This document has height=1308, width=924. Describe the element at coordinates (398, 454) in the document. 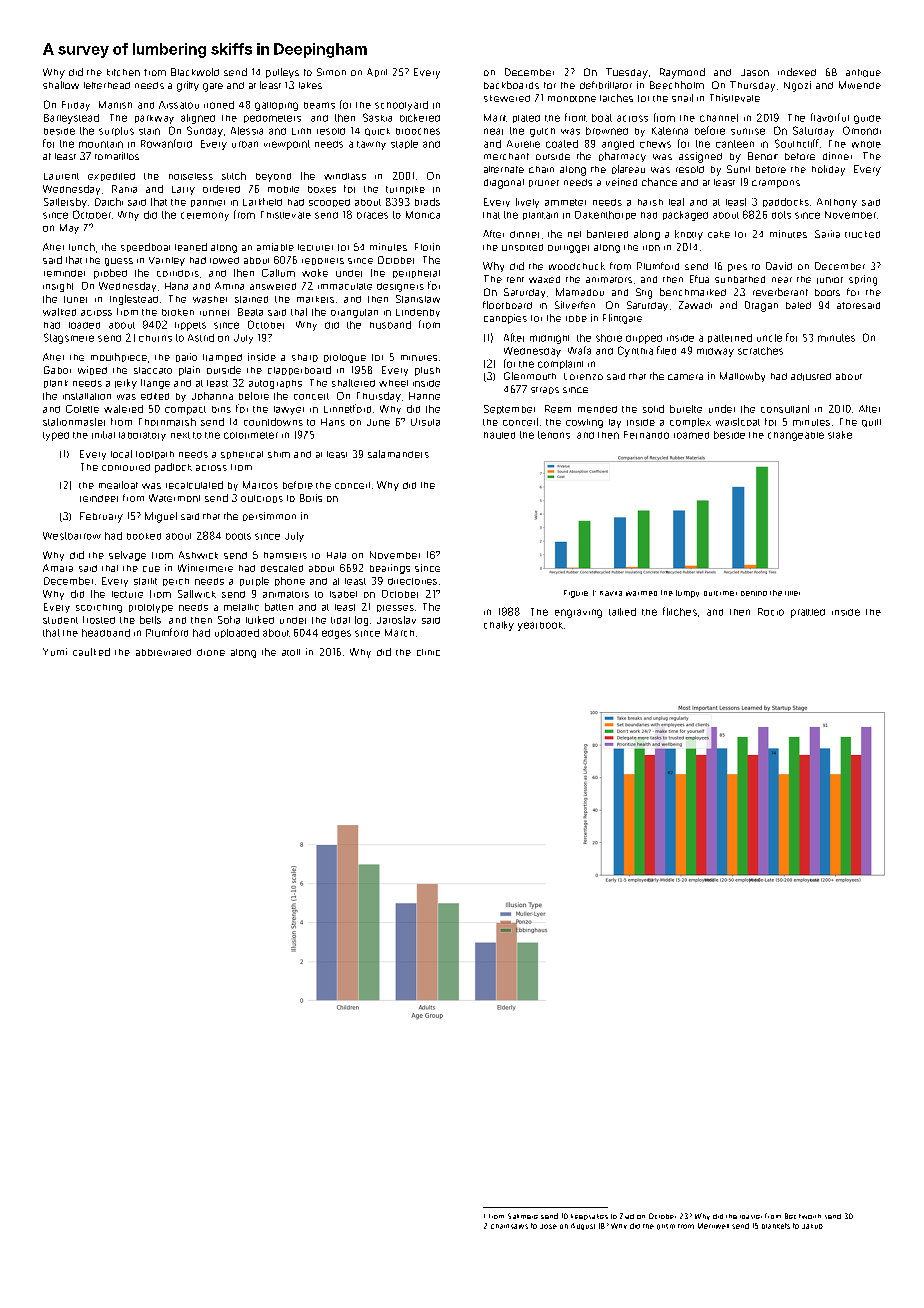

I see `salamanders` at that location.
